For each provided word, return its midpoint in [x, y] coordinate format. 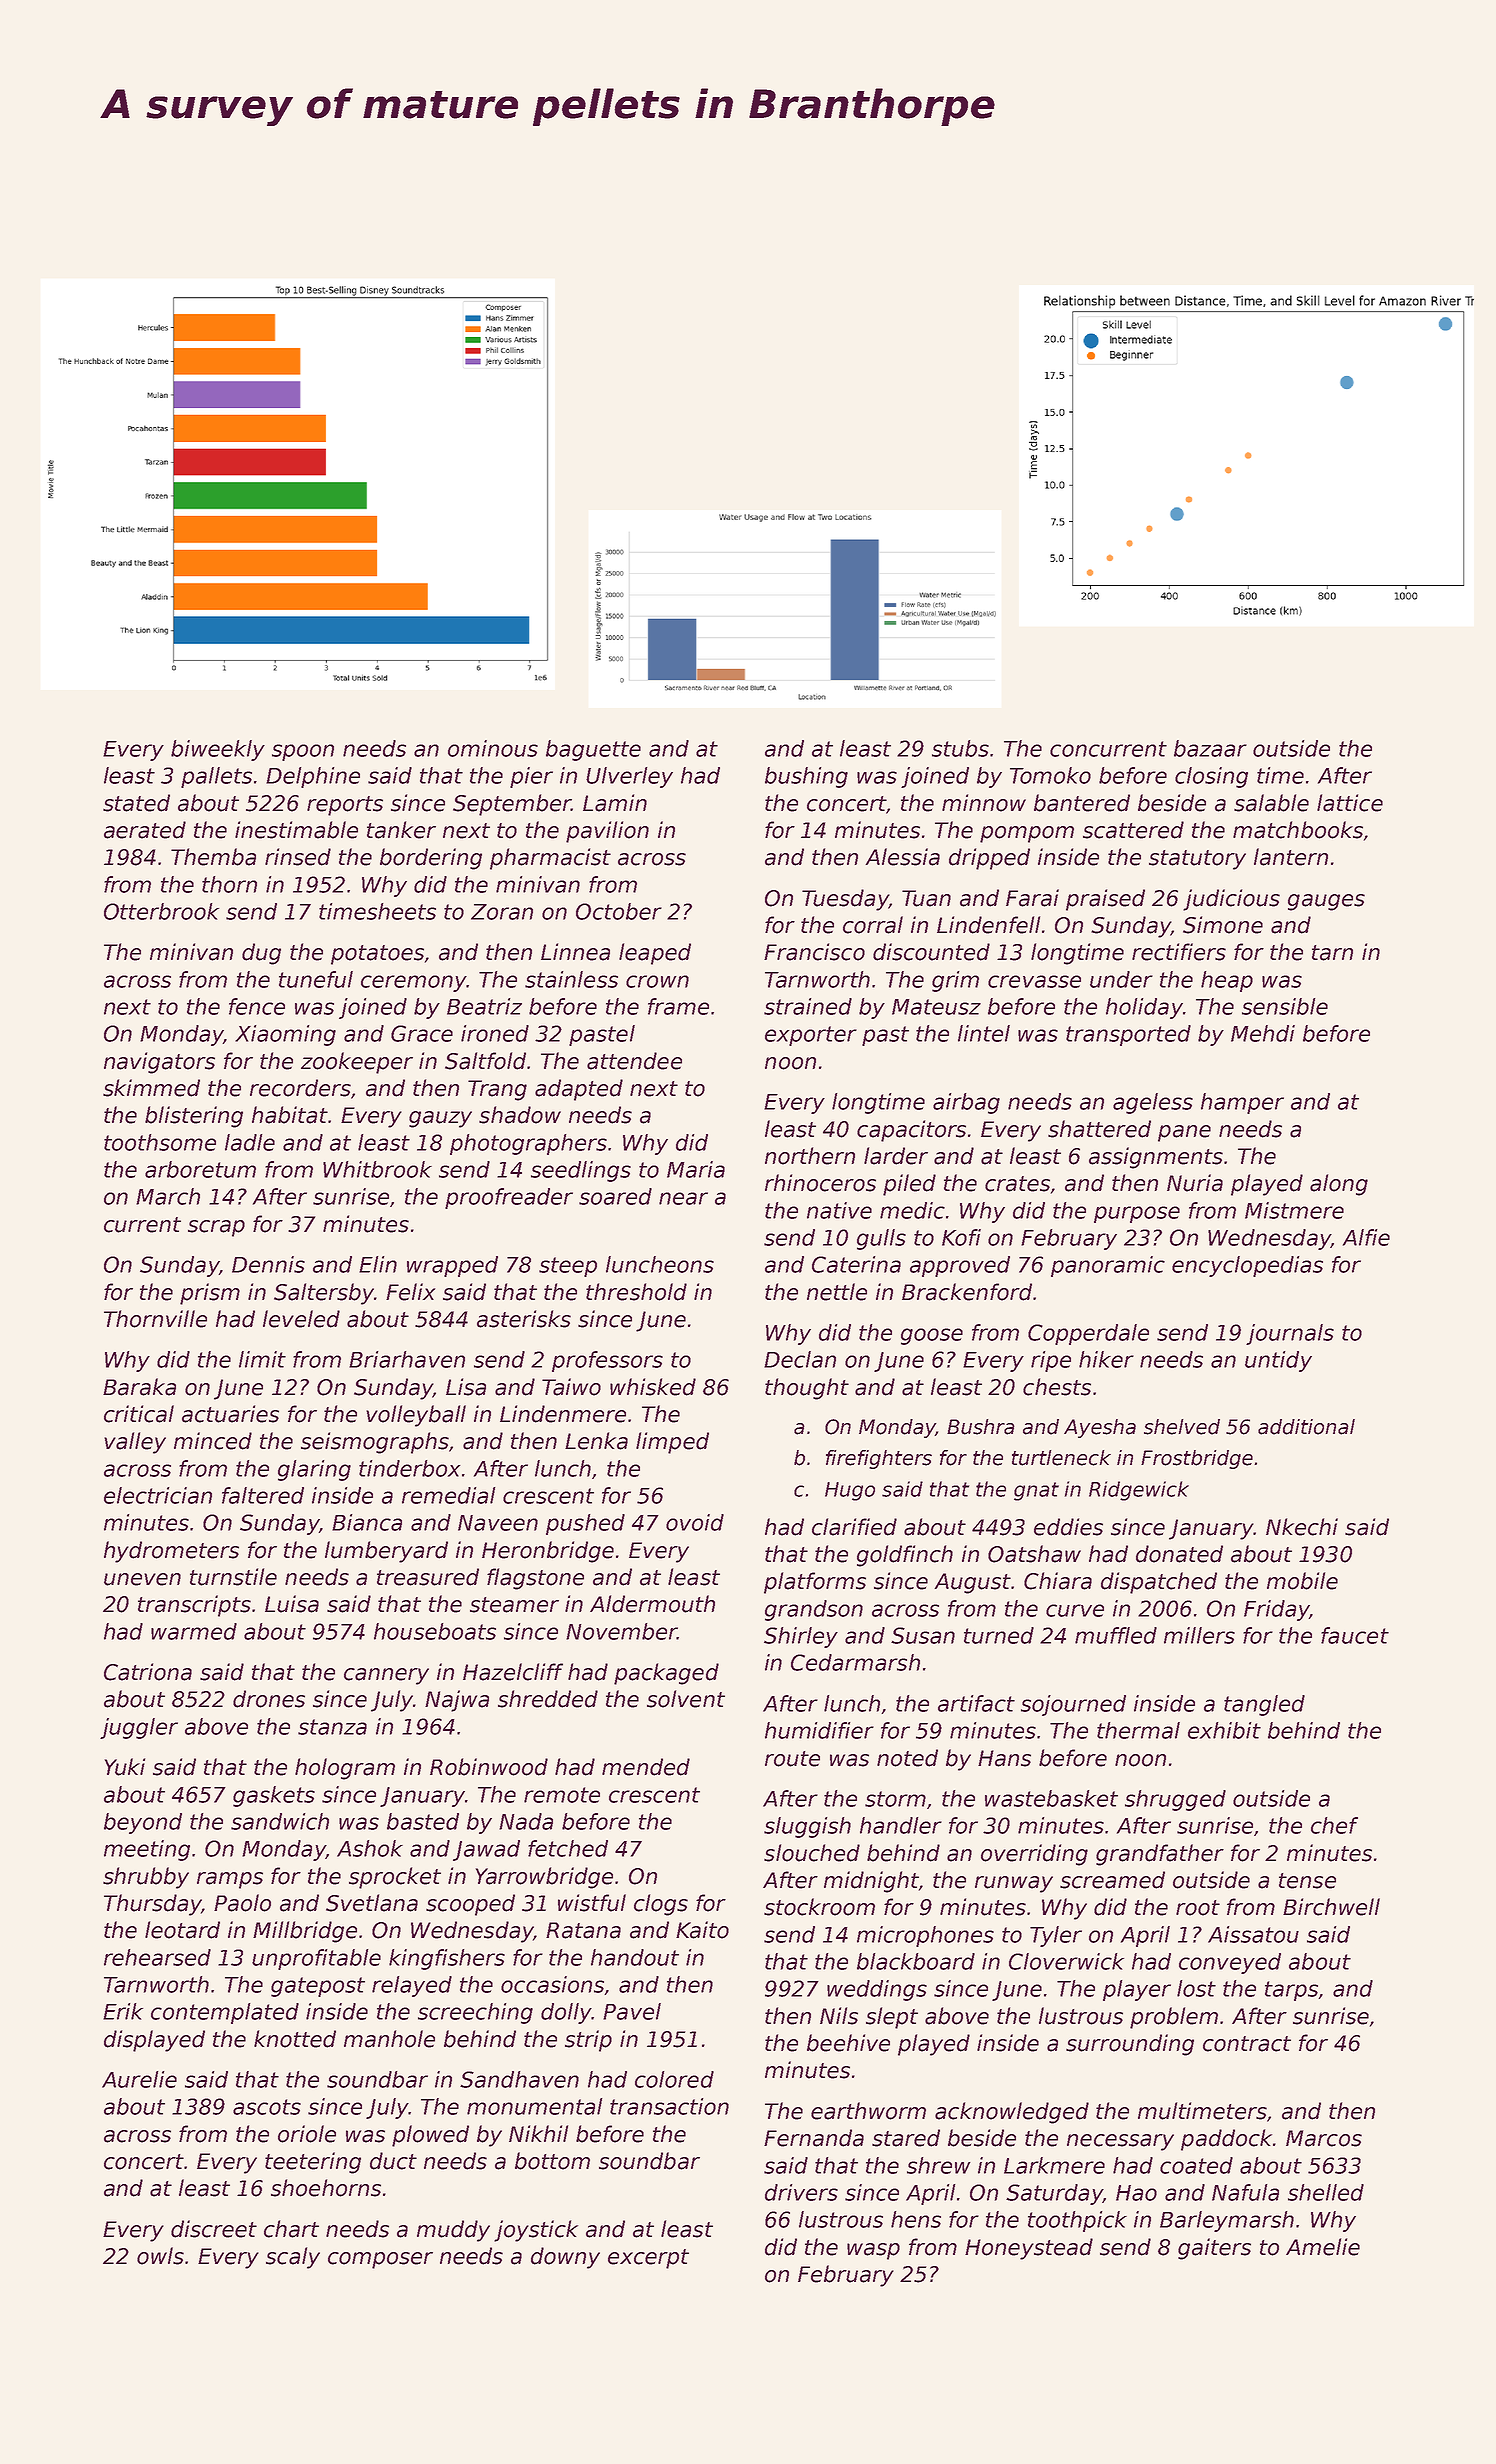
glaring [314, 1470]
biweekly [218, 750]
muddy [453, 2231]
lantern [1291, 857]
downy [565, 2258]
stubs [960, 748]
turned [999, 1635]
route [792, 1759]
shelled [1326, 2192]
